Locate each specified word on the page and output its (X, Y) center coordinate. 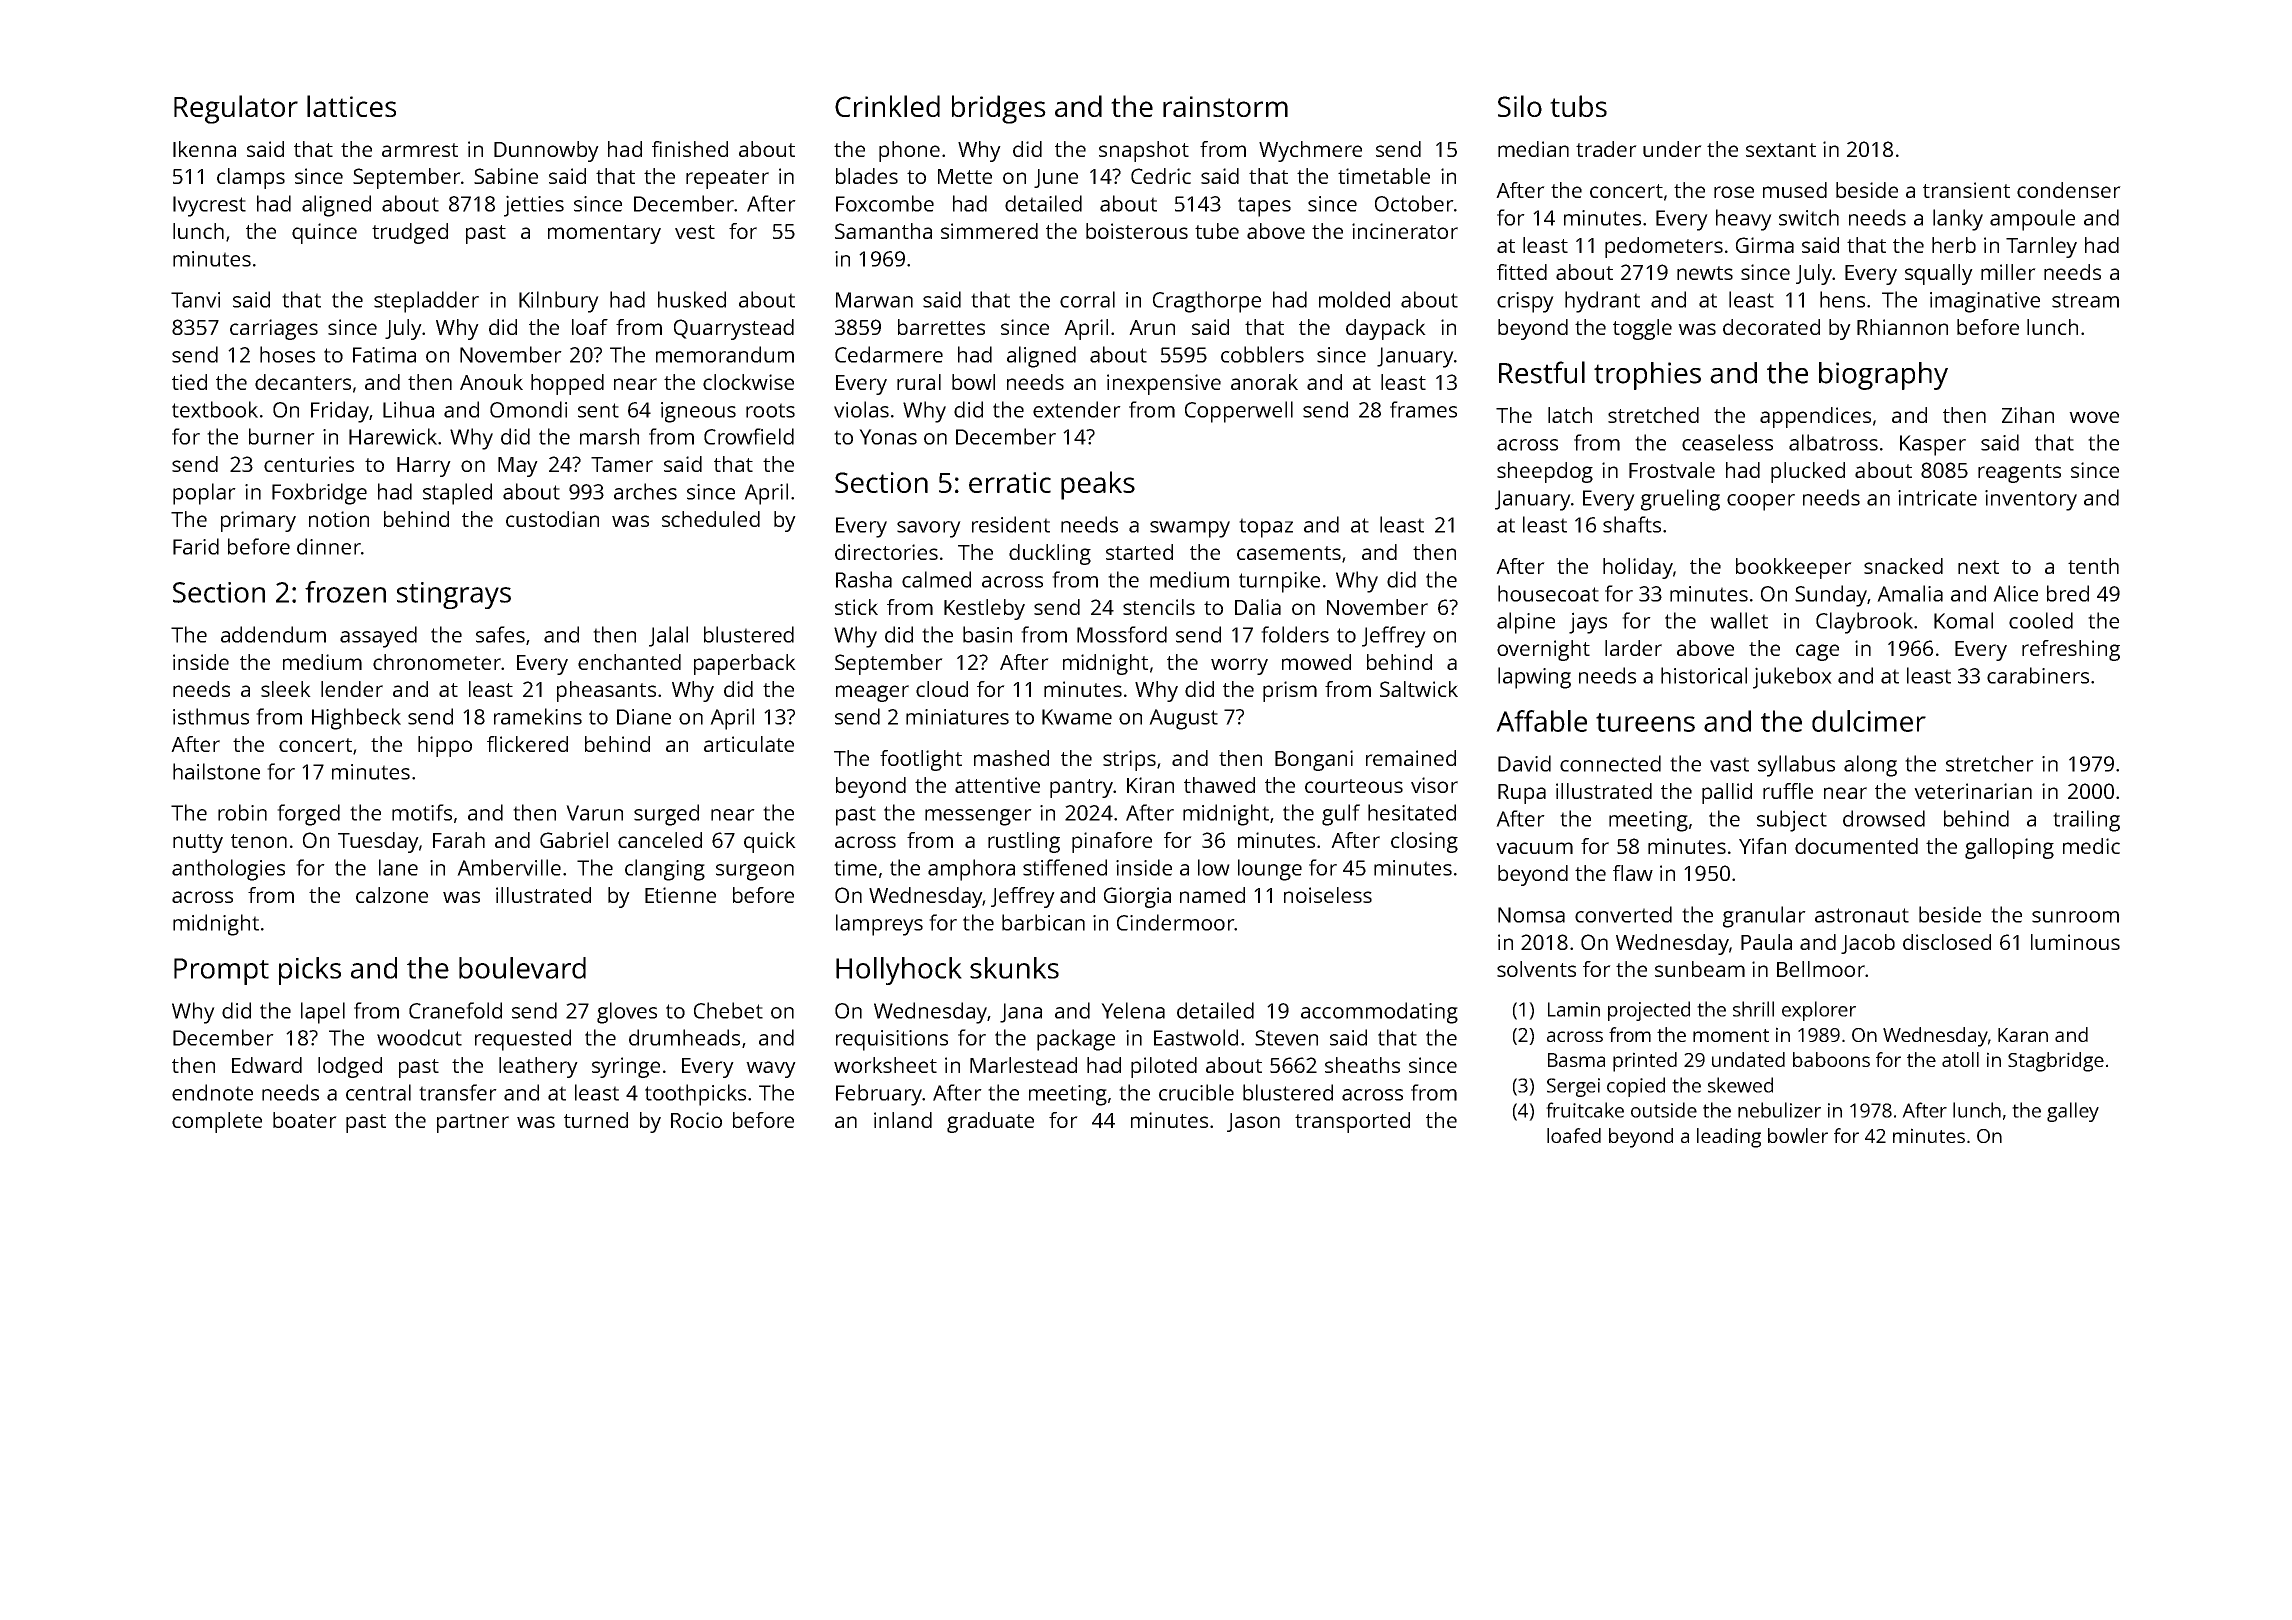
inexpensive (1164, 384)
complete (217, 1122)
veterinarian (1973, 791)
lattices (351, 106)
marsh (609, 436)
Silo (1520, 106)
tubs (1578, 106)
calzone (392, 895)
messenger (978, 817)
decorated (1771, 327)
